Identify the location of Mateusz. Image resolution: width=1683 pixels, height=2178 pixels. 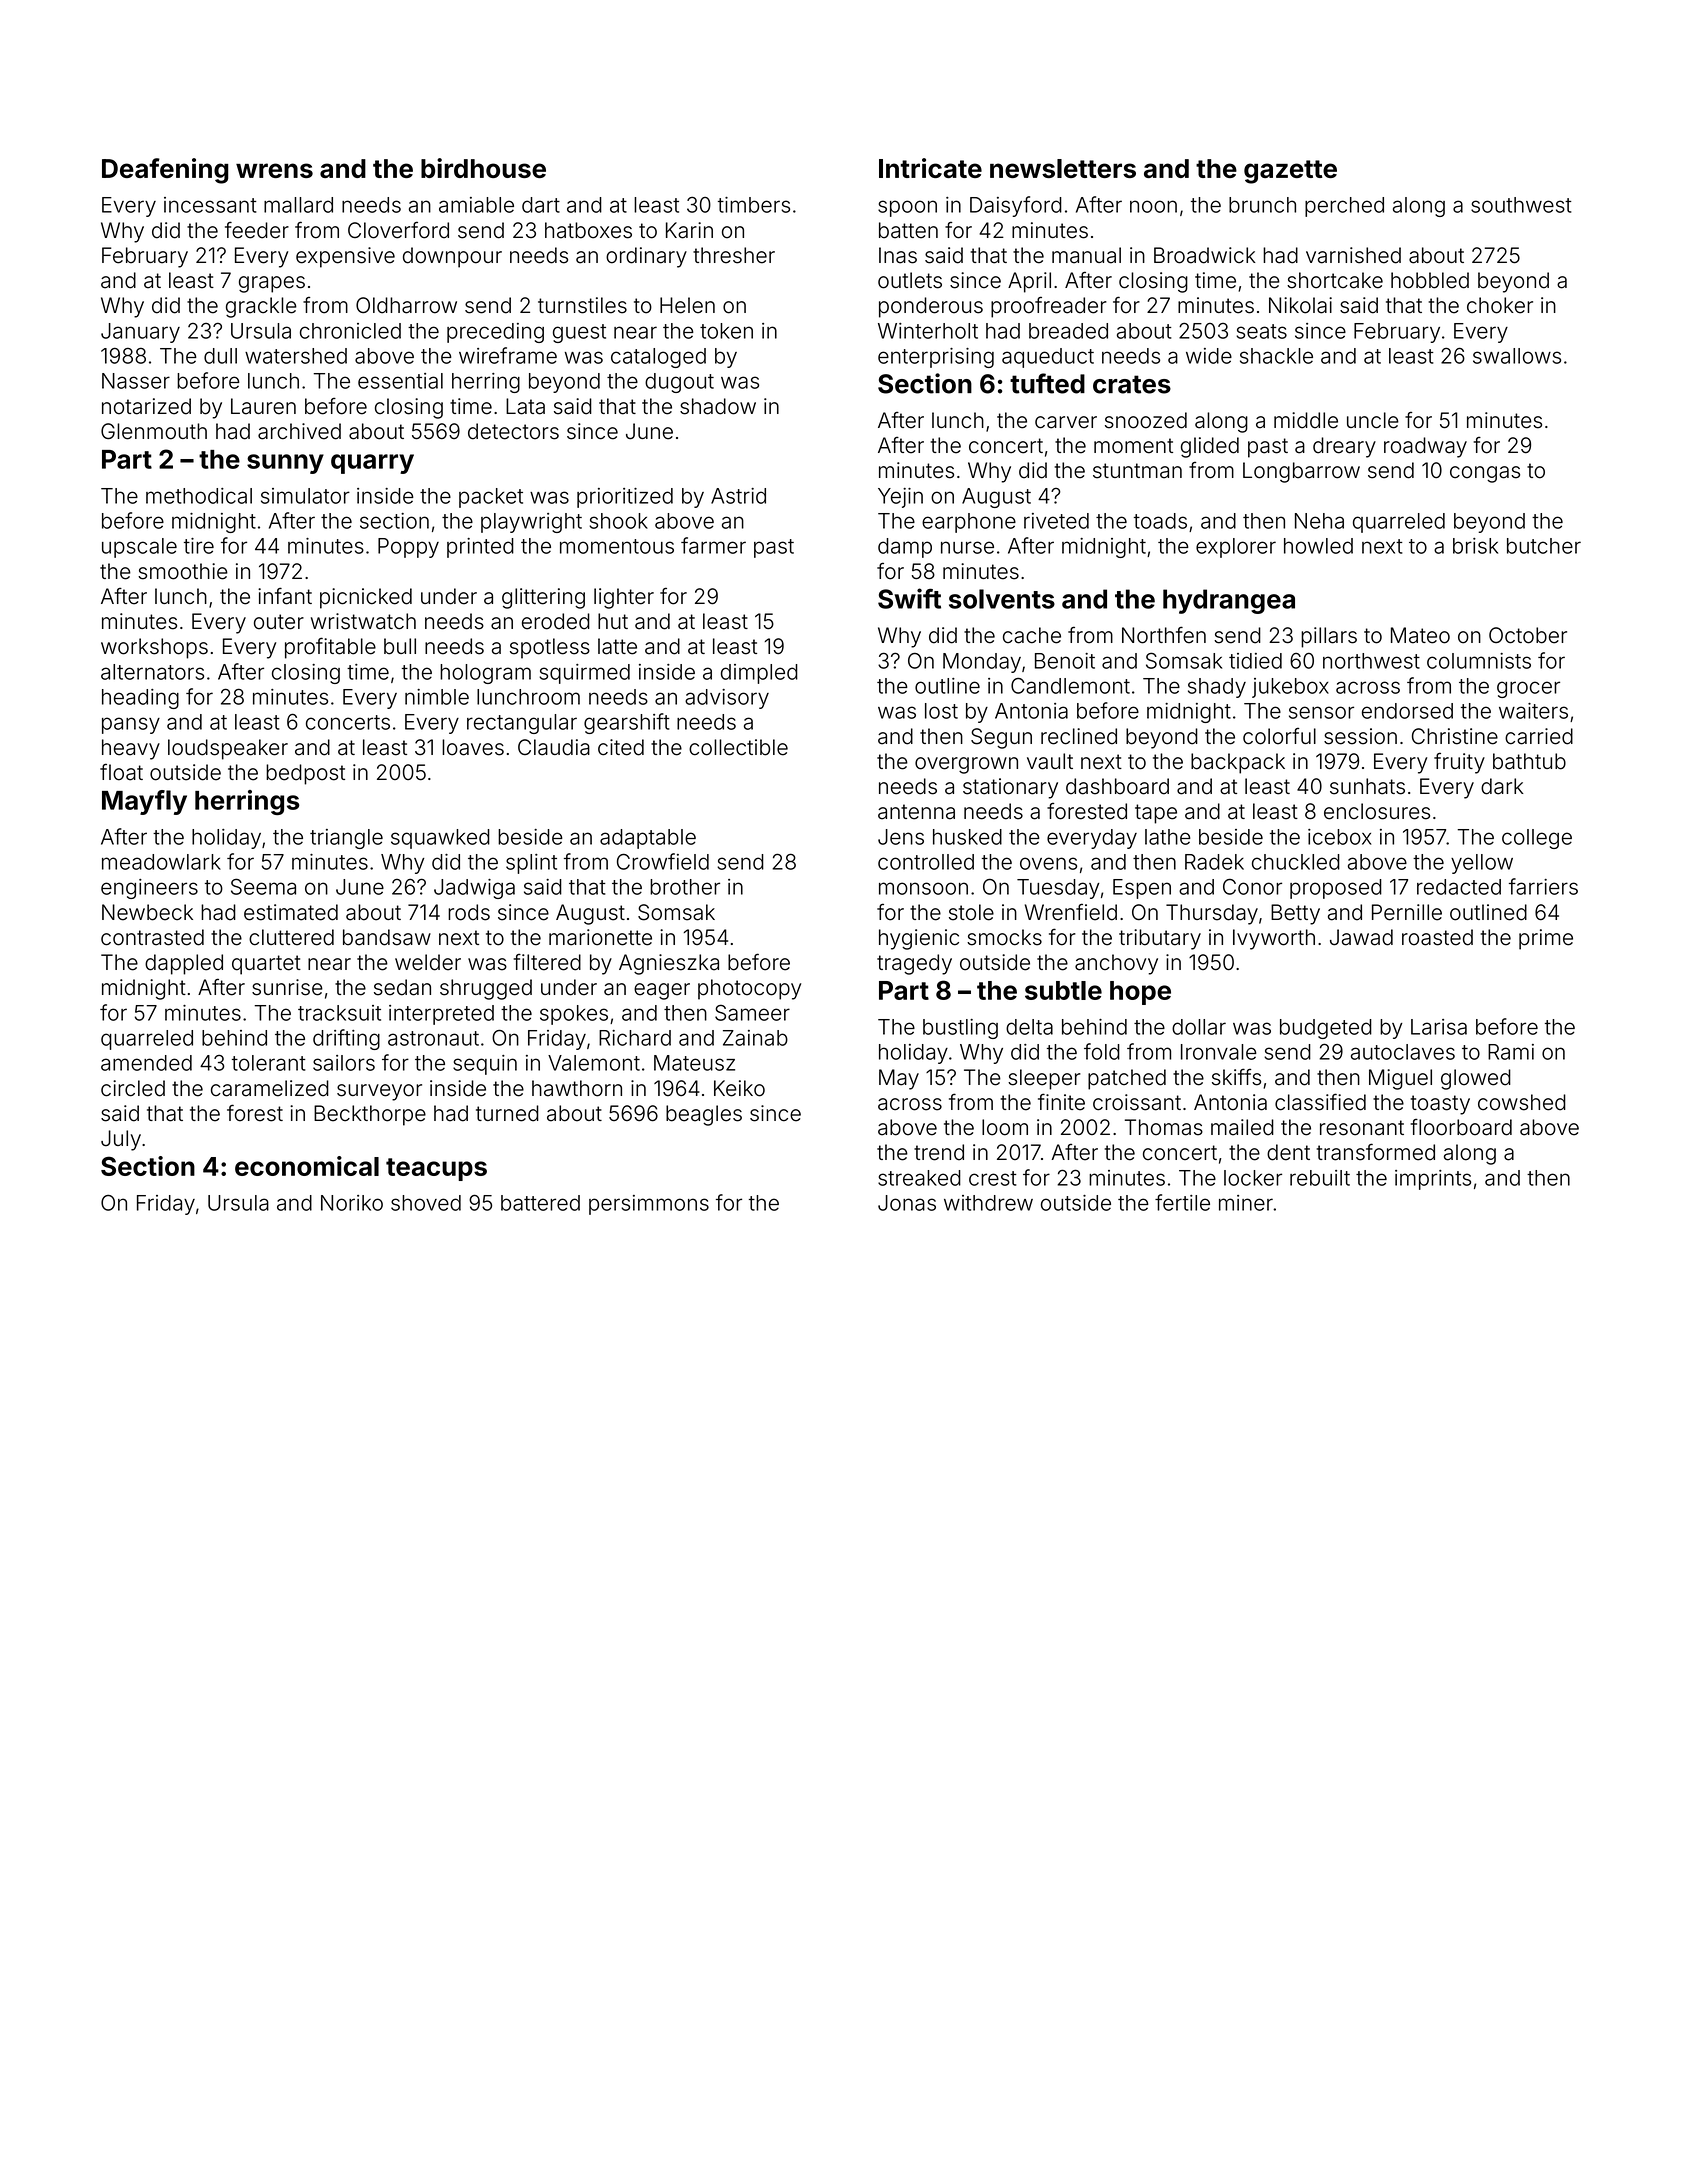
(694, 1063).
